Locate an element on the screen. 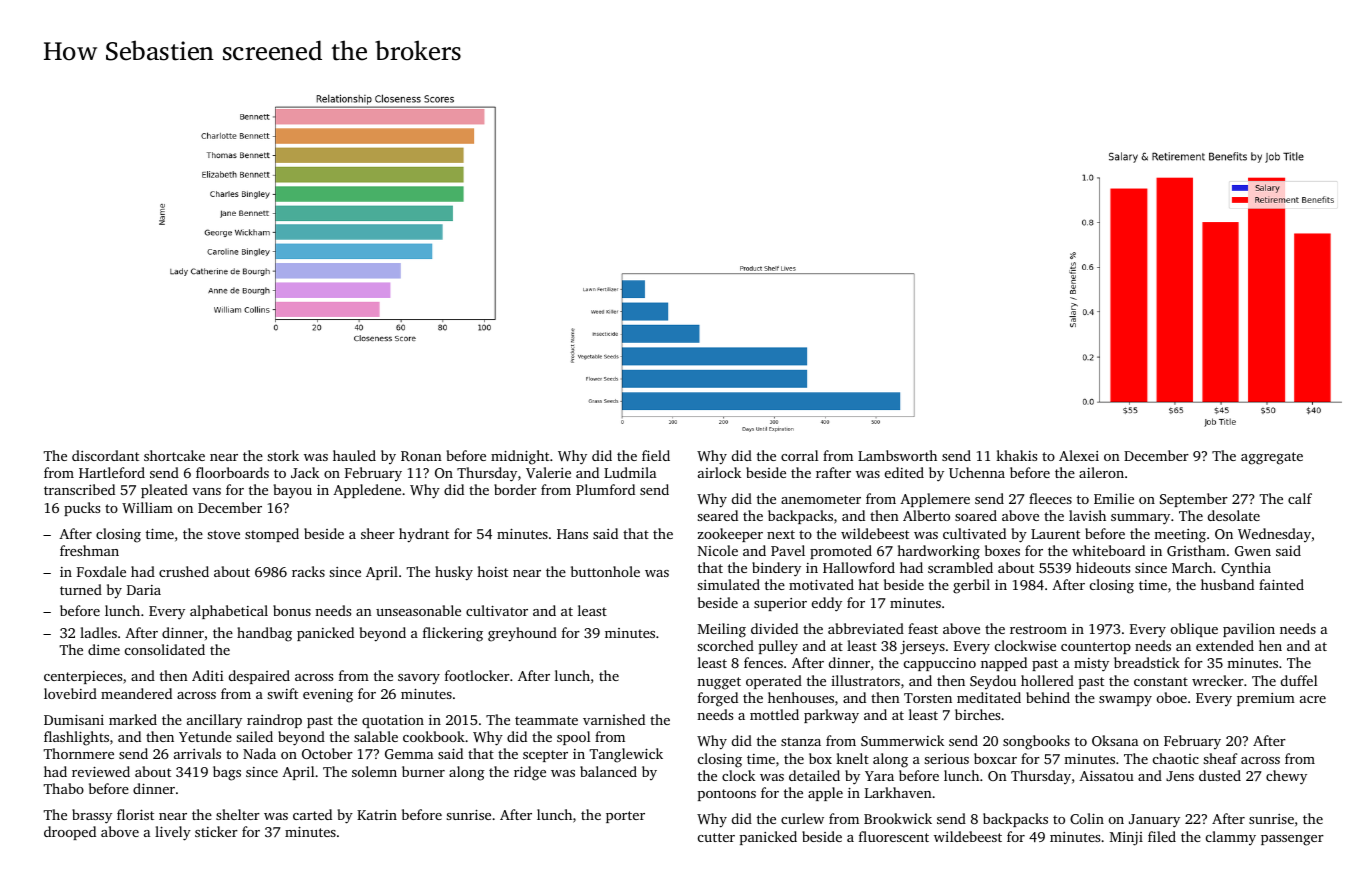 The image size is (1372, 887). Laurent is located at coordinates (1055, 534).
